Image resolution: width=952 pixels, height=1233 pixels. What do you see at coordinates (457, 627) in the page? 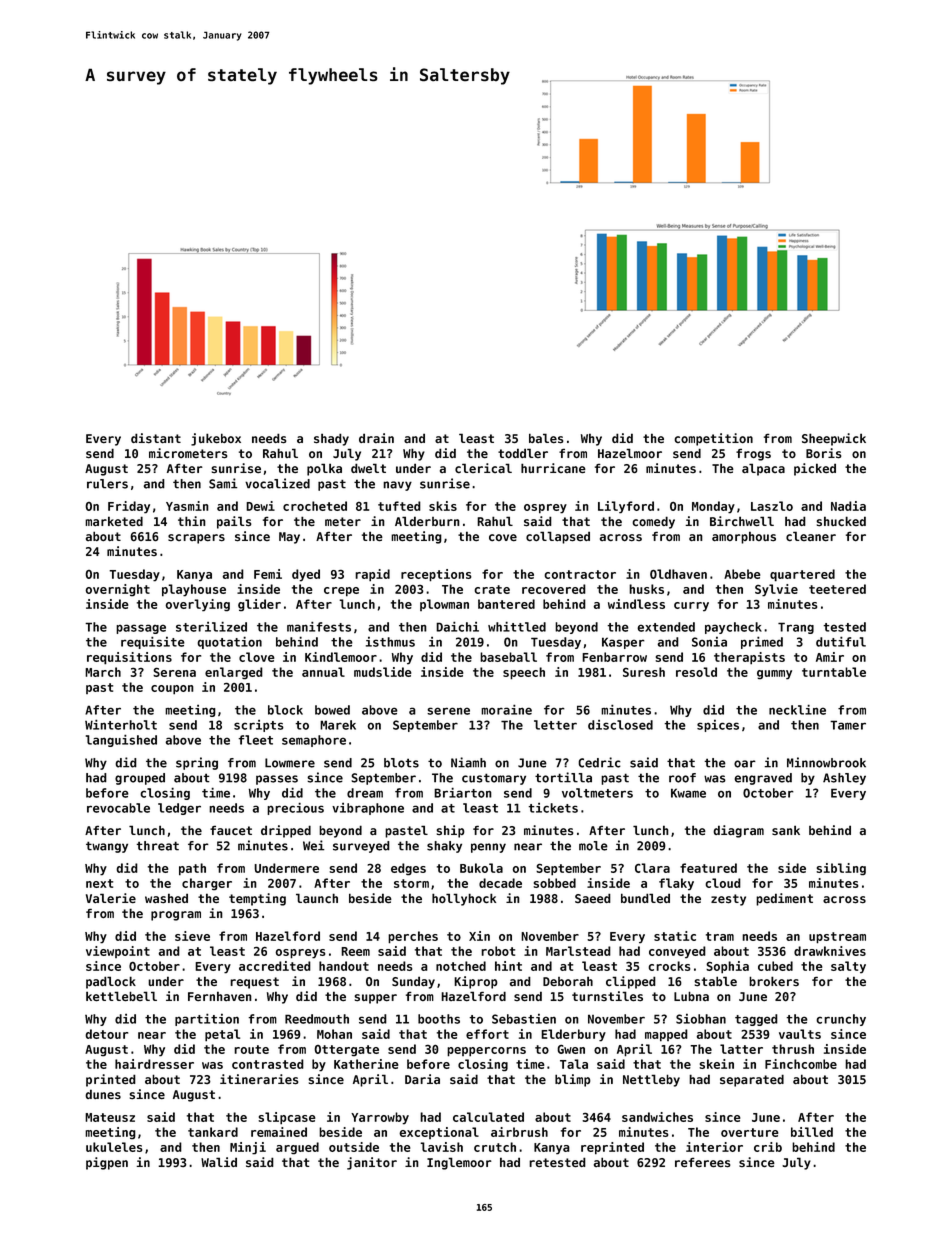
I see `Daichi` at bounding box center [457, 627].
